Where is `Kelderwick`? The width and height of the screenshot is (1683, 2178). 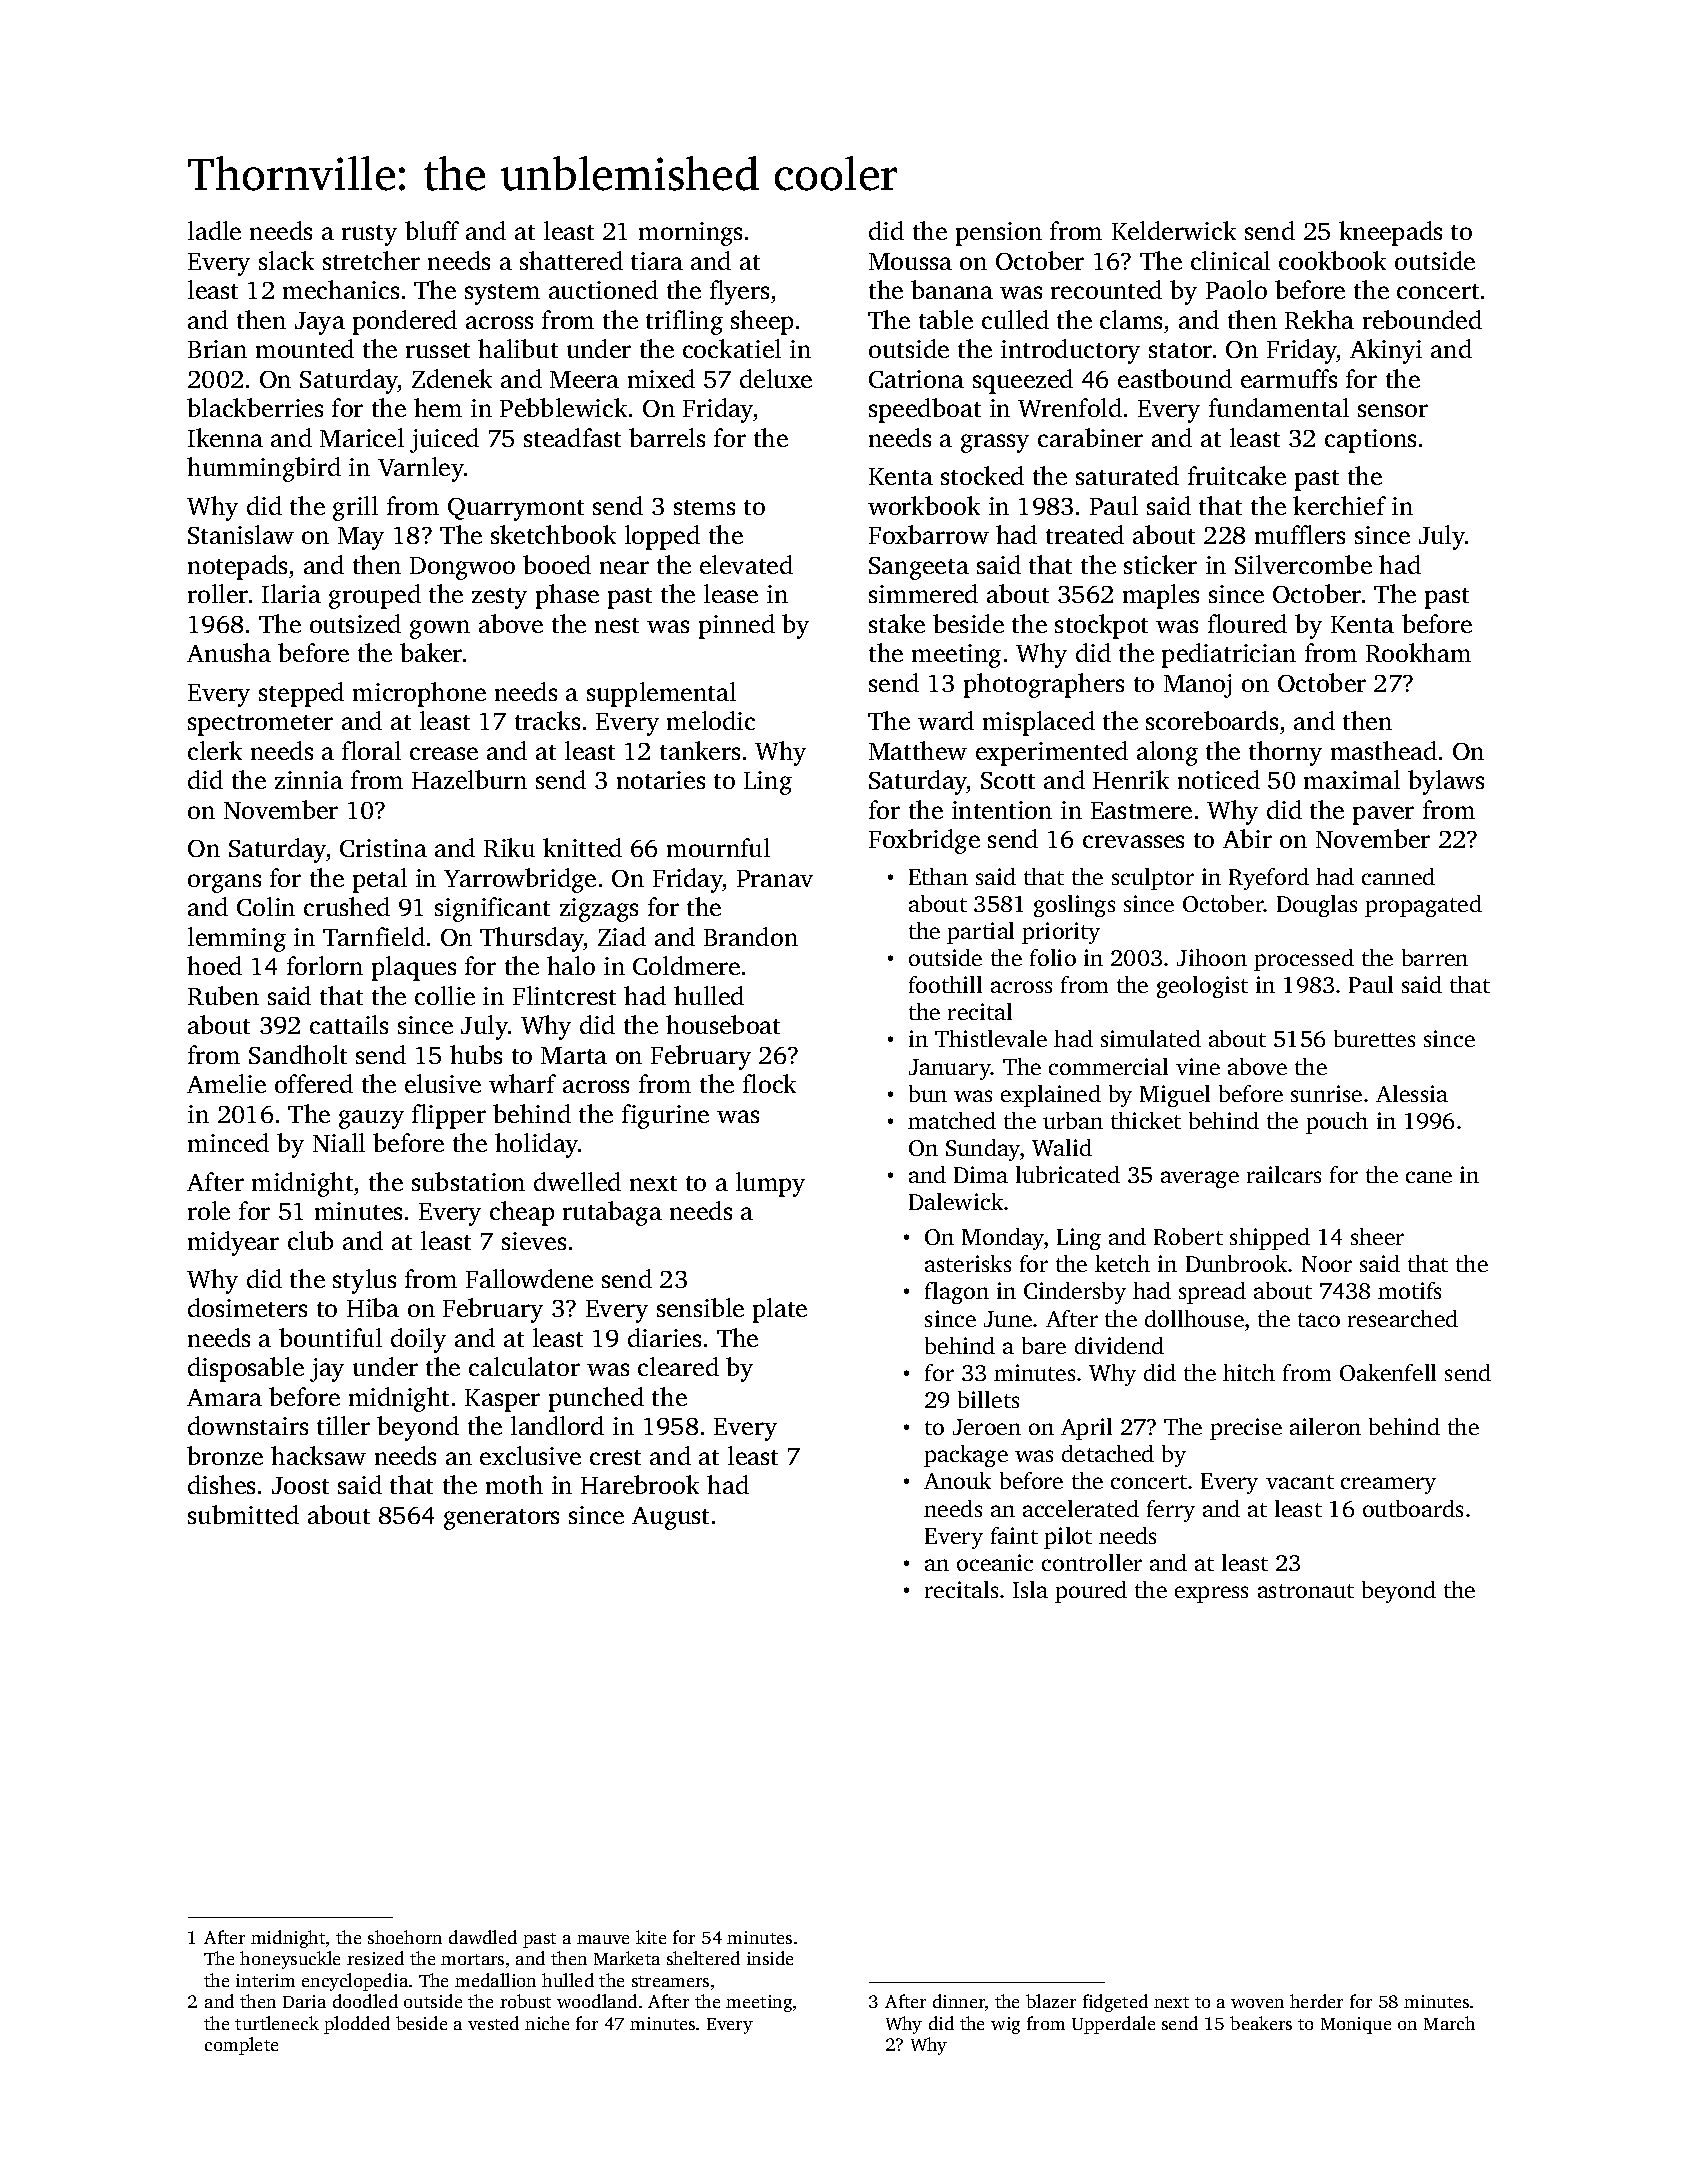
Kelderwick is located at coordinates (1174, 230).
